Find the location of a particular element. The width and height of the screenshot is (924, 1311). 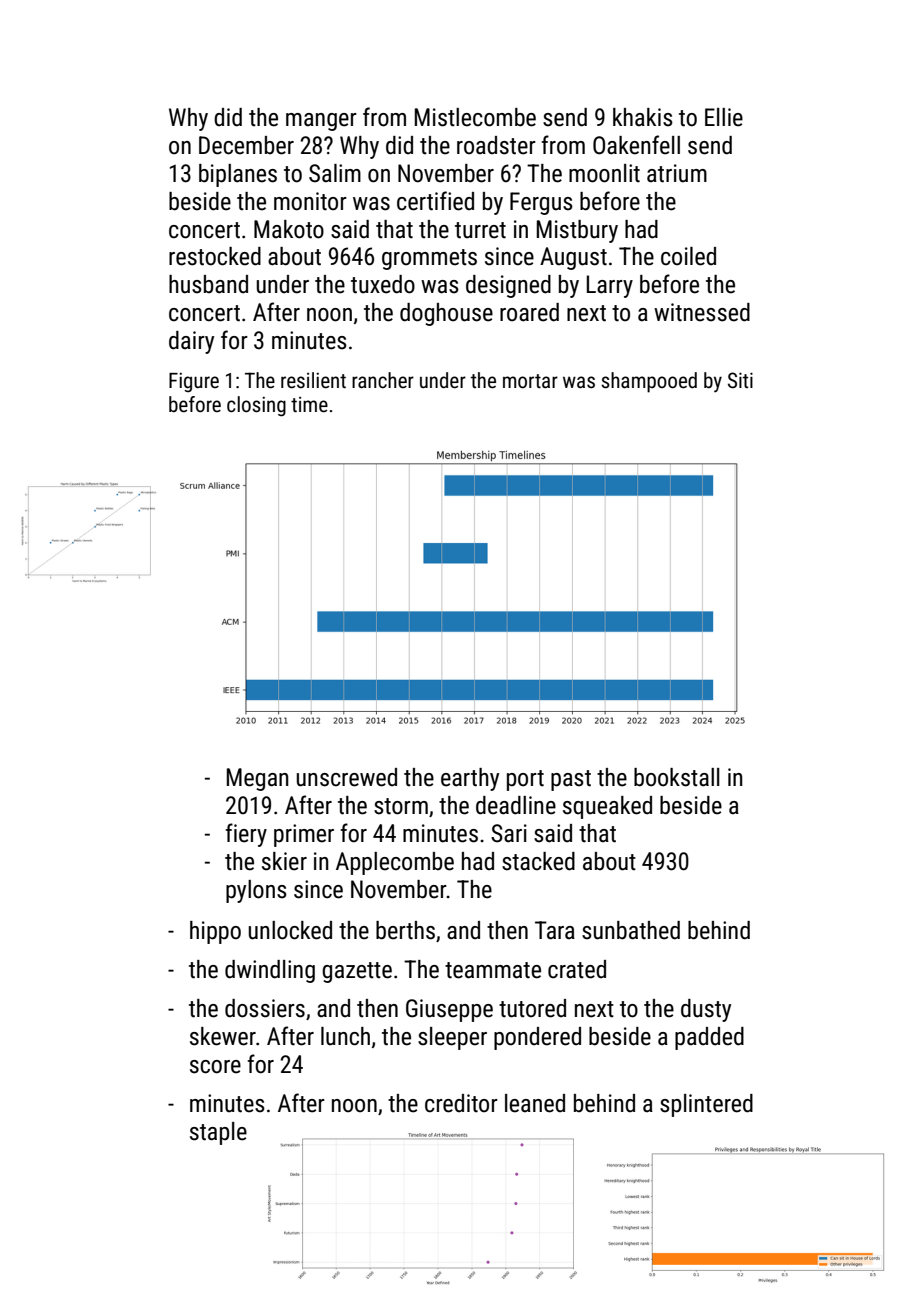

closing is located at coordinates (256, 406).
